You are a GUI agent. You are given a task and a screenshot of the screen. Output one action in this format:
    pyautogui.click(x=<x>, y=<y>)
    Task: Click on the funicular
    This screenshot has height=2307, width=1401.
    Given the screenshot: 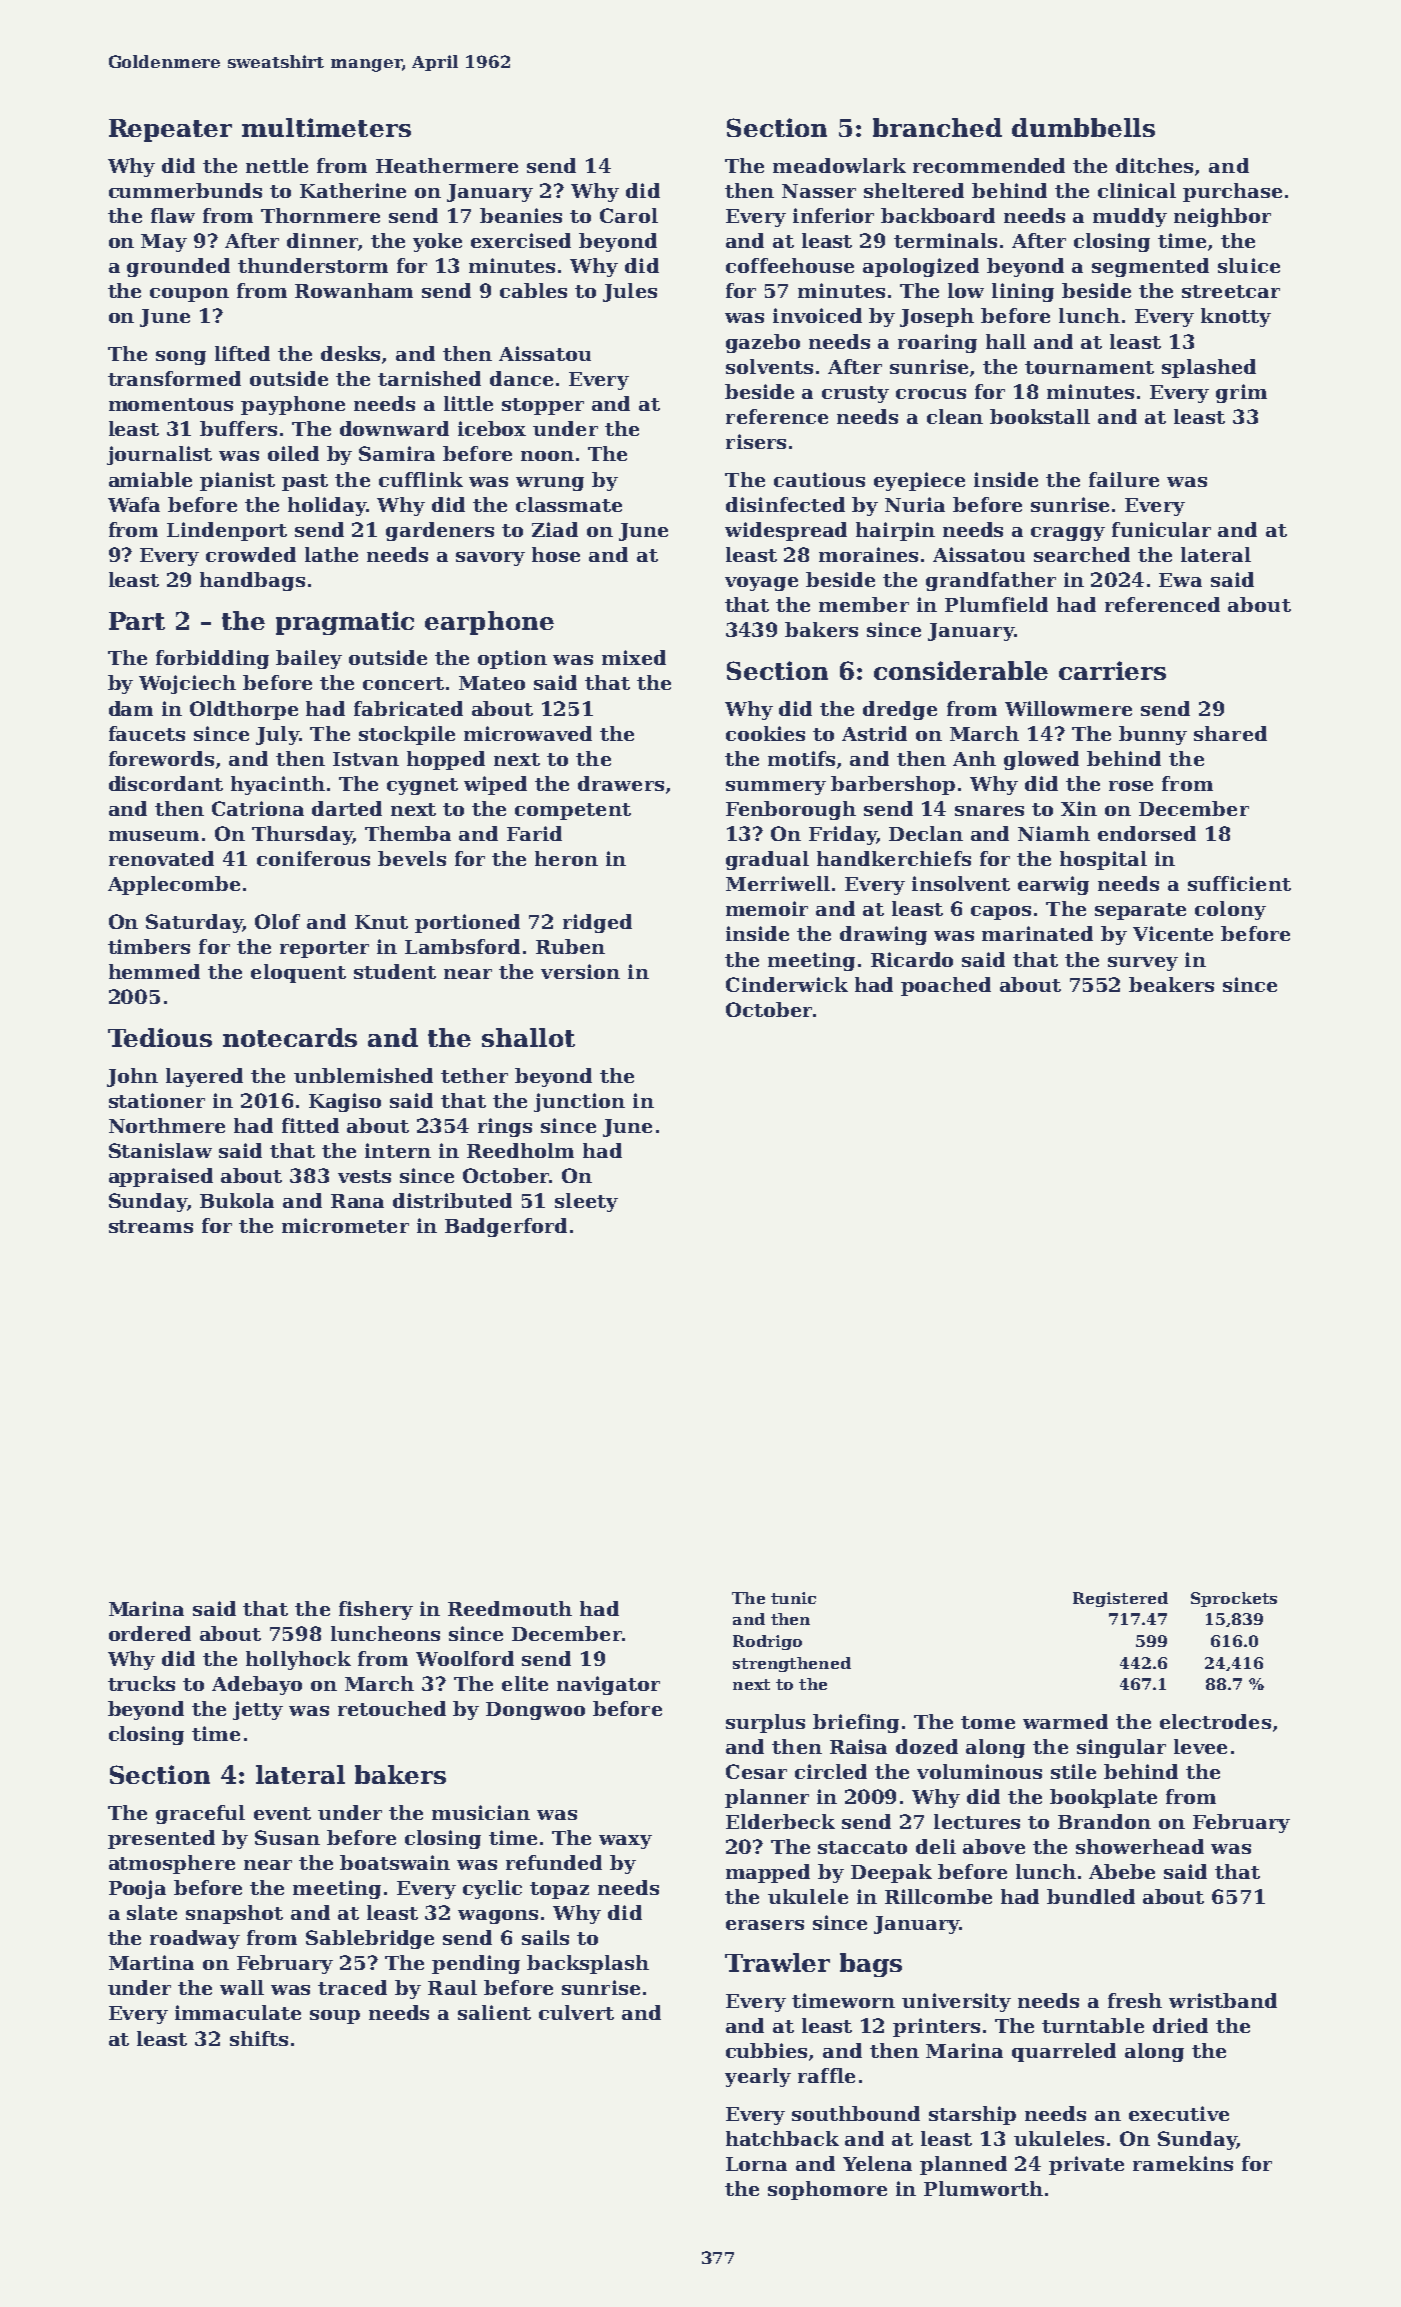 What is the action you would take?
    pyautogui.click(x=1161, y=529)
